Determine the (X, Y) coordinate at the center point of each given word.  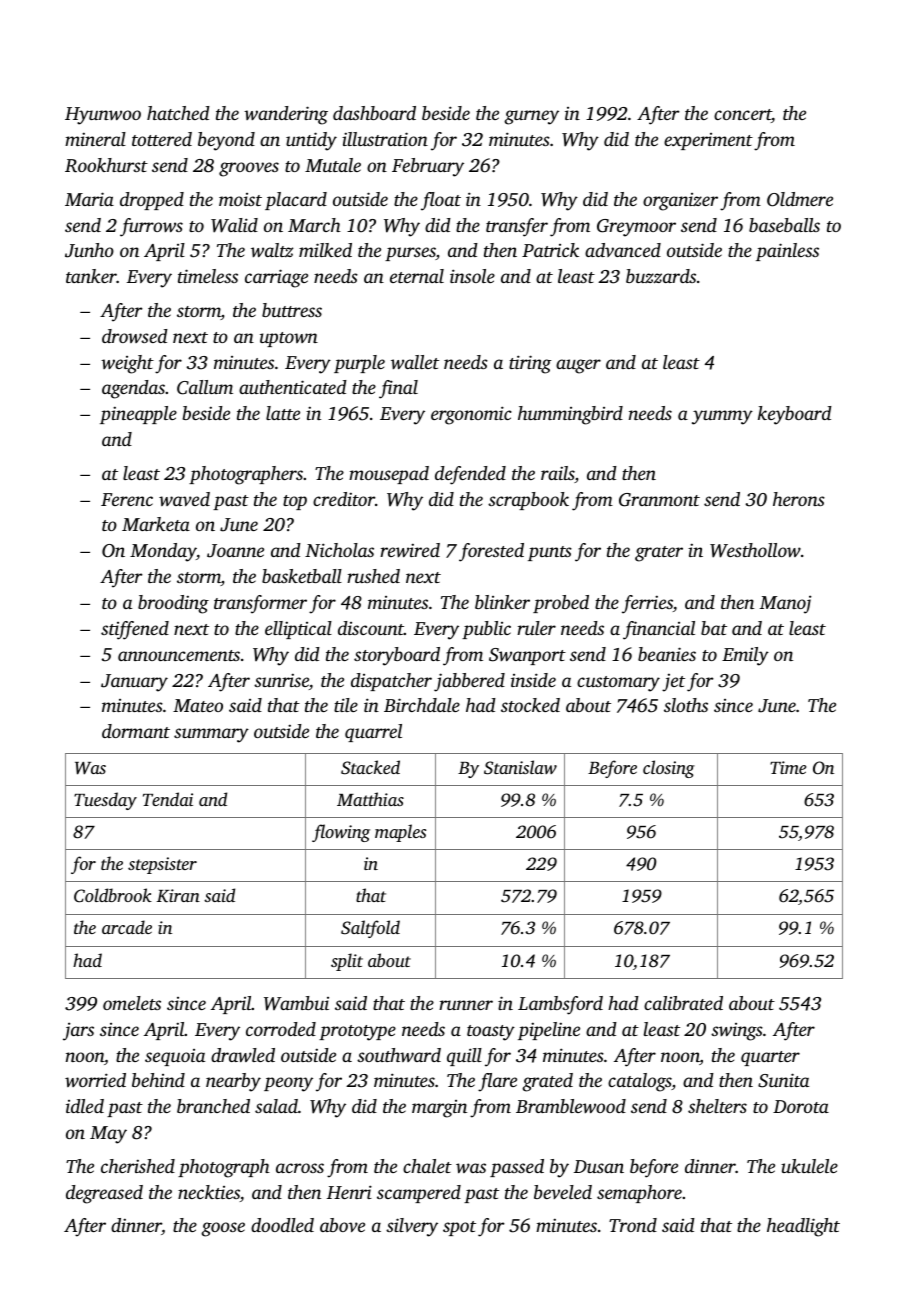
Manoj (786, 604)
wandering (286, 115)
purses (410, 254)
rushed (373, 576)
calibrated (683, 1003)
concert (743, 116)
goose (223, 1229)
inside (533, 680)
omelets (132, 1003)
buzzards (661, 276)
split (347, 962)
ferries (647, 604)
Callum (205, 387)
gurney (531, 117)
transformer (260, 604)
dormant (136, 731)
